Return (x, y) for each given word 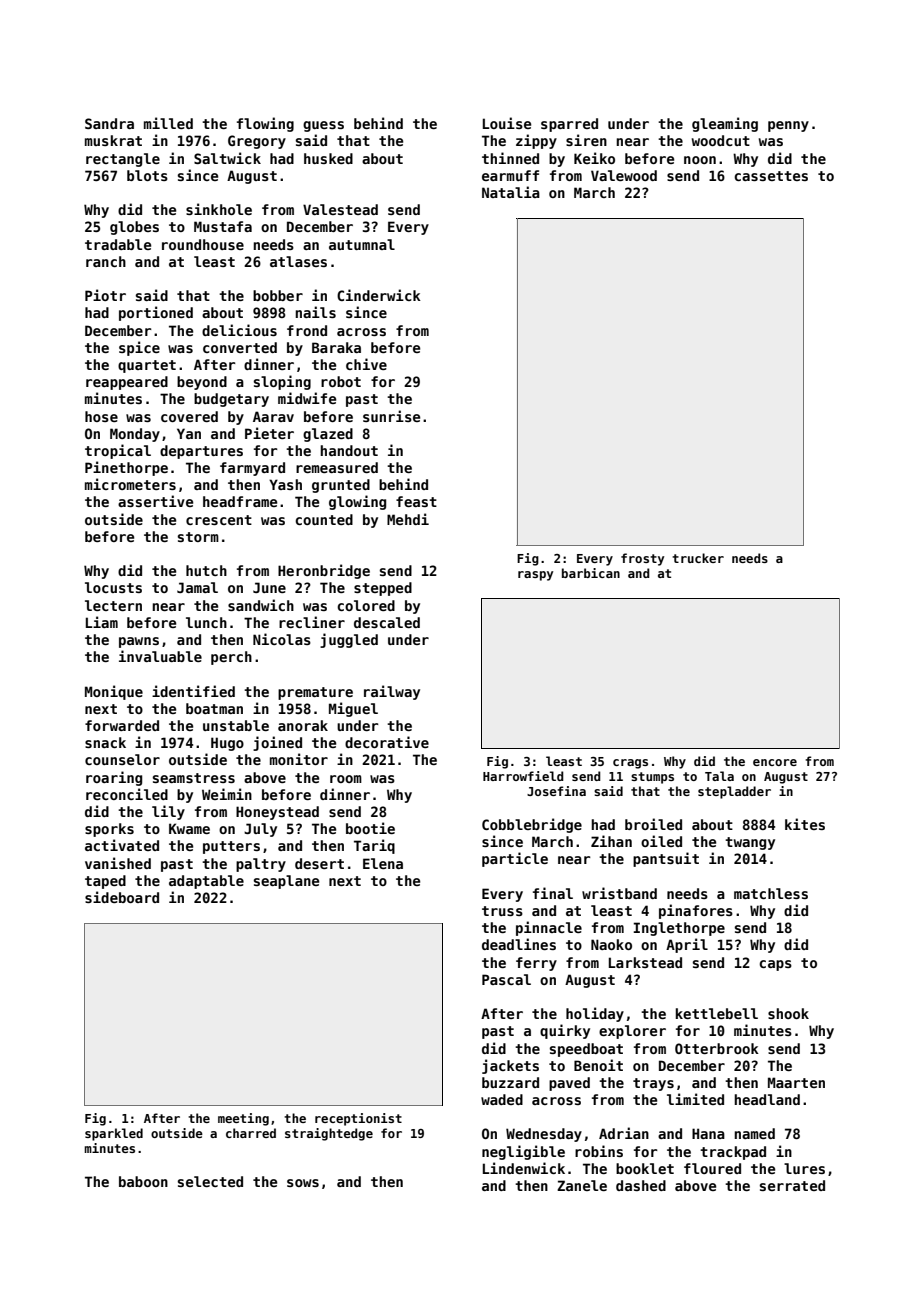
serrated (792, 1185)
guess (323, 126)
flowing (265, 124)
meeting (243, 1119)
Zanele (582, 1185)
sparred (569, 125)
